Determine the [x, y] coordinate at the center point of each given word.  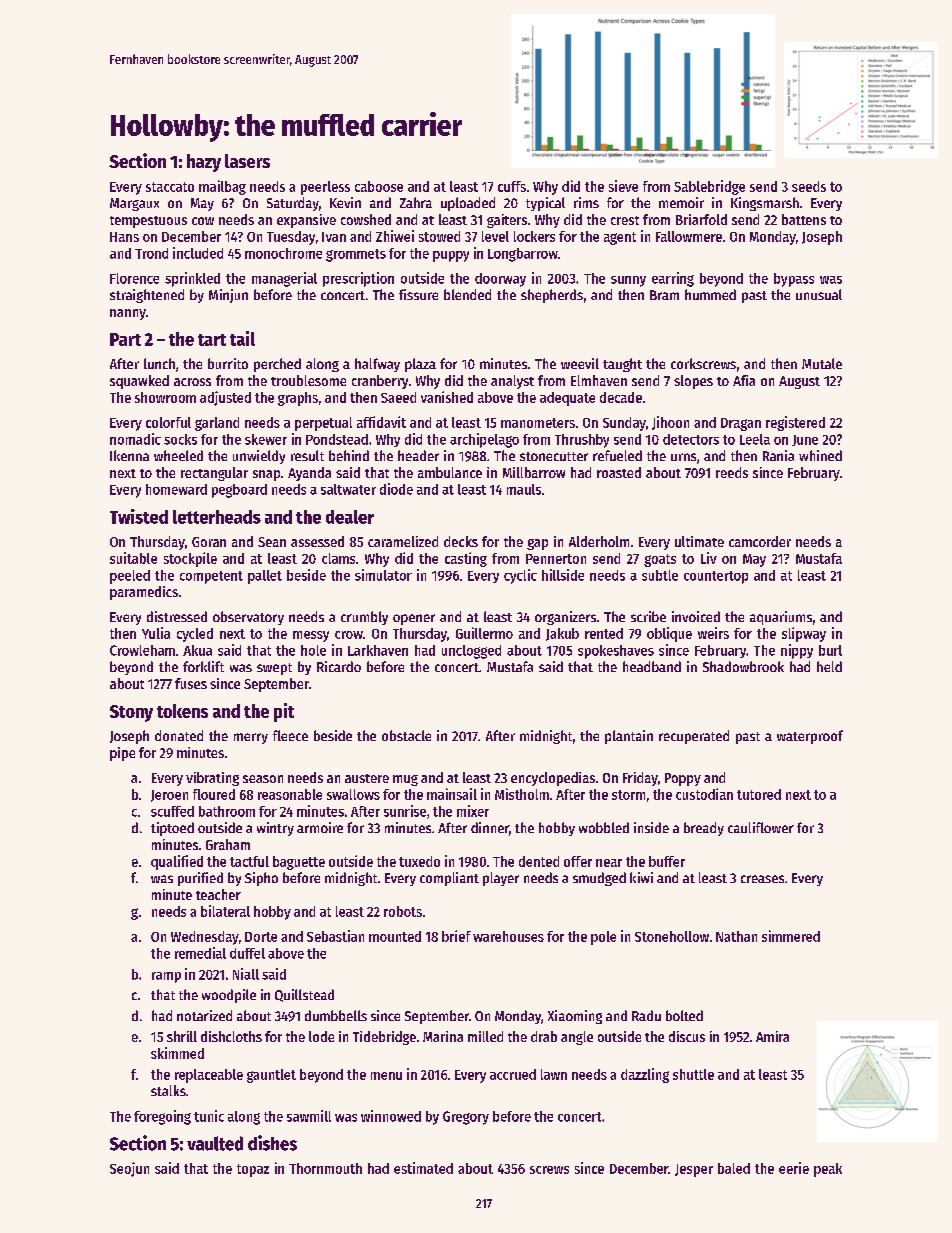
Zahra [416, 202]
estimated [423, 1168]
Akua [197, 650]
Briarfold [701, 219]
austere [367, 778]
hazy [204, 163]
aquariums [781, 618]
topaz [253, 1170]
